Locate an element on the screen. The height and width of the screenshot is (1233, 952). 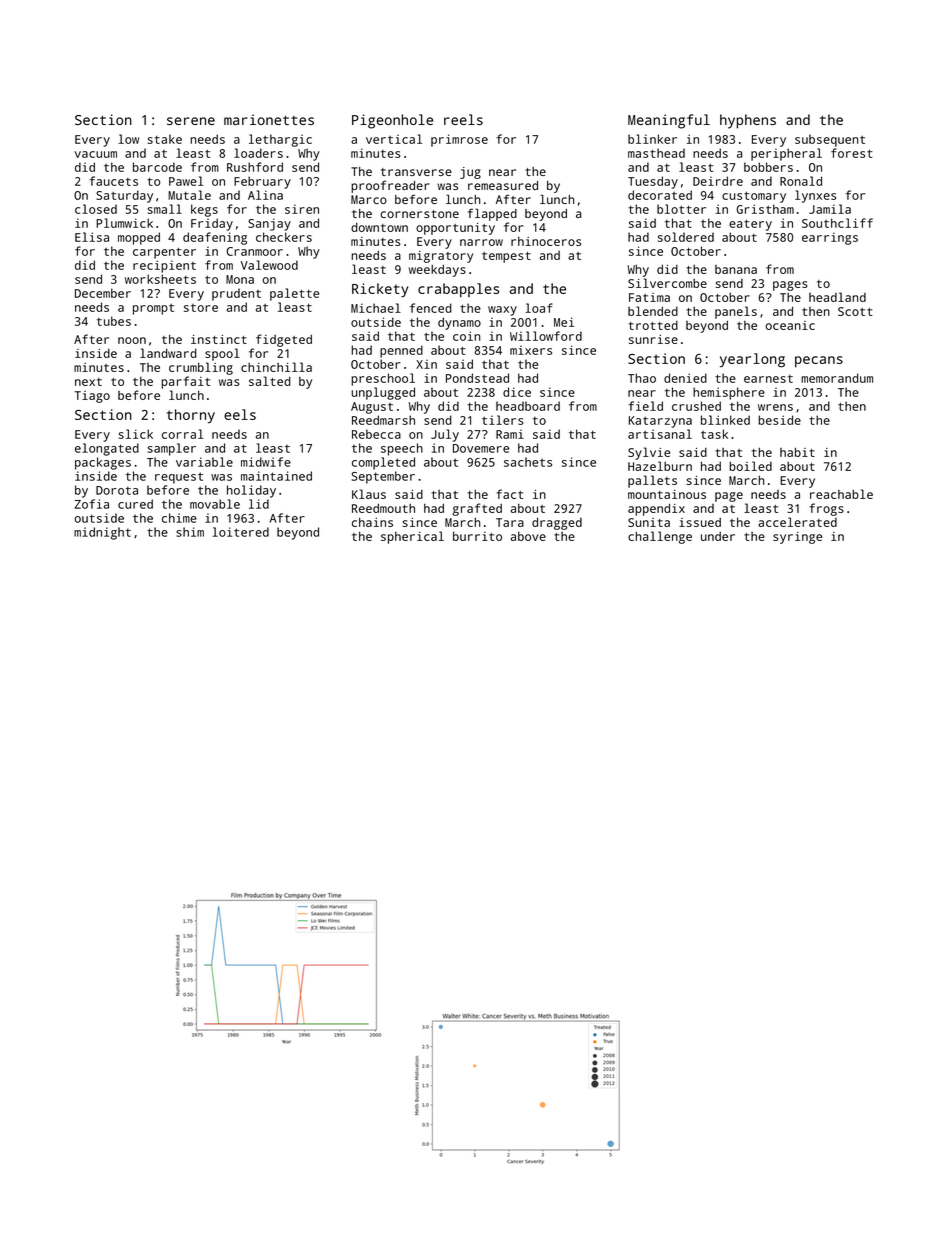
Dovemere is located at coordinates (481, 448).
